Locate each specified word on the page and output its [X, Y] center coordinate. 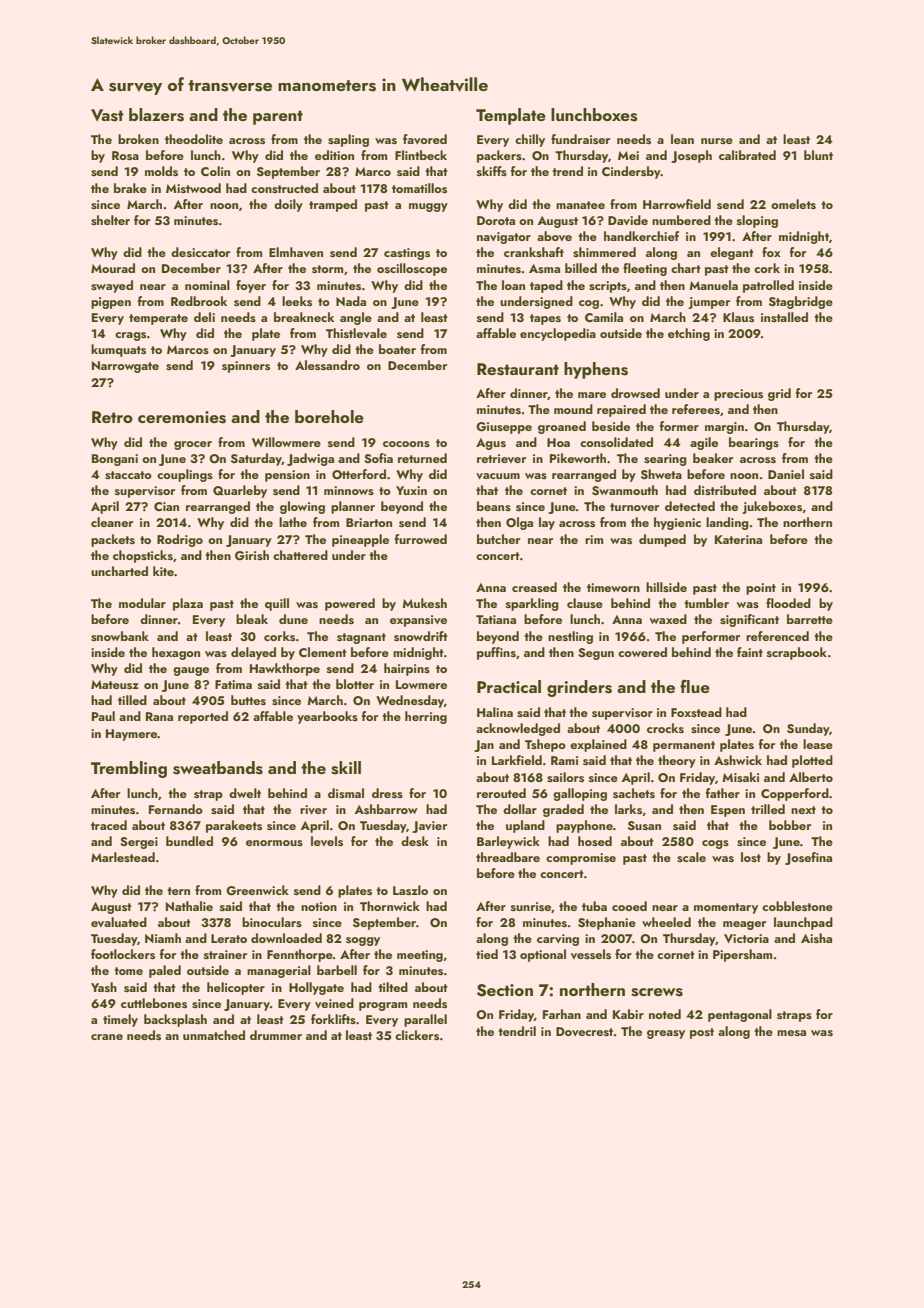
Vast [107, 115]
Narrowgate [125, 367]
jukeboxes [772, 507]
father [723, 793]
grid [779, 394]
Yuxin [411, 490]
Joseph [691, 156]
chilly [530, 140]
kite [163, 571]
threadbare [508, 857]
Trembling [129, 769]
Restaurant [518, 369]
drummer [276, 1035]
